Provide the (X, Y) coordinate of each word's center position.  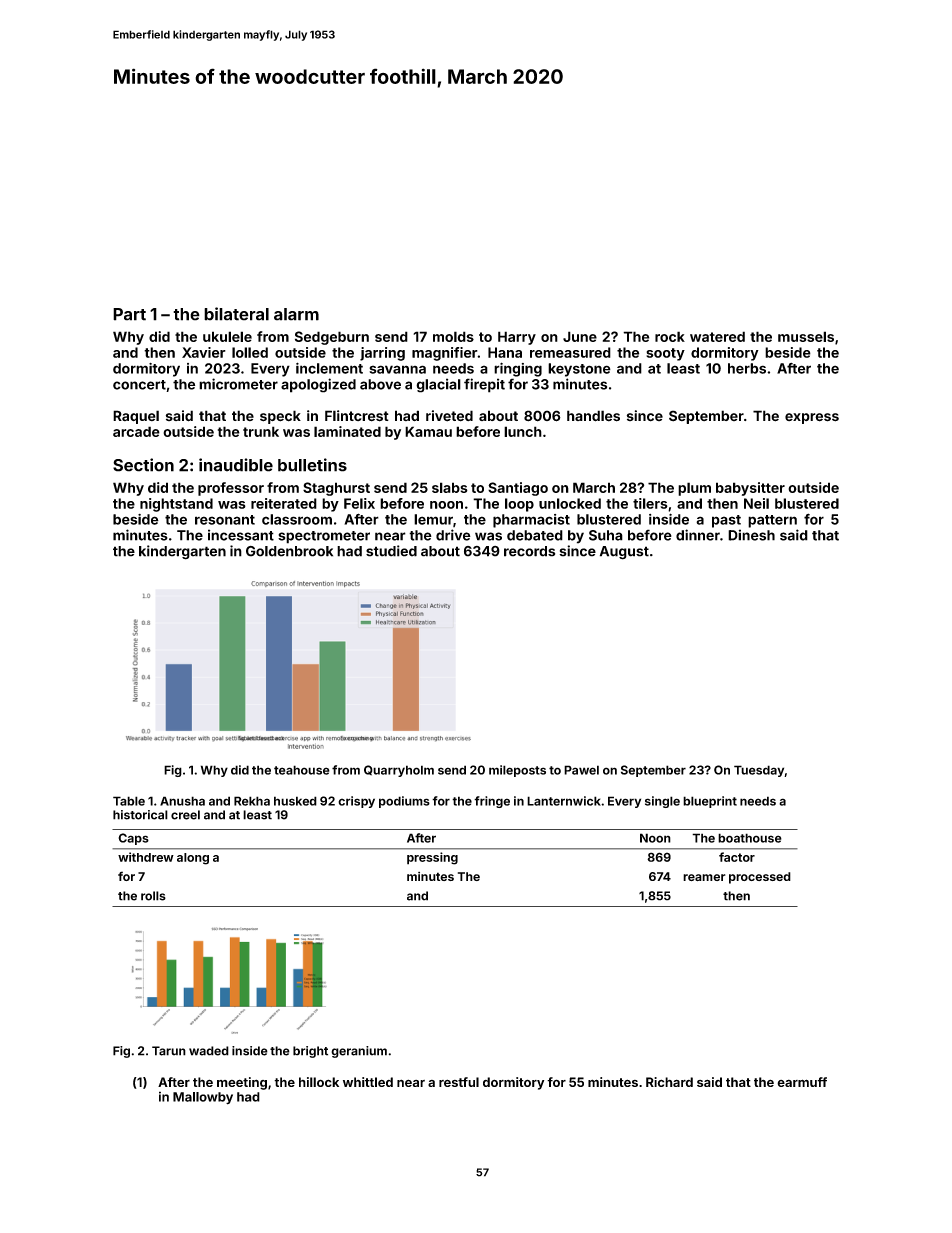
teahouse (302, 770)
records (529, 551)
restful (459, 1082)
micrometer (238, 384)
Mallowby (203, 1098)
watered (717, 336)
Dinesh (751, 535)
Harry (517, 338)
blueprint (710, 802)
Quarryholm (399, 771)
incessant (241, 535)
